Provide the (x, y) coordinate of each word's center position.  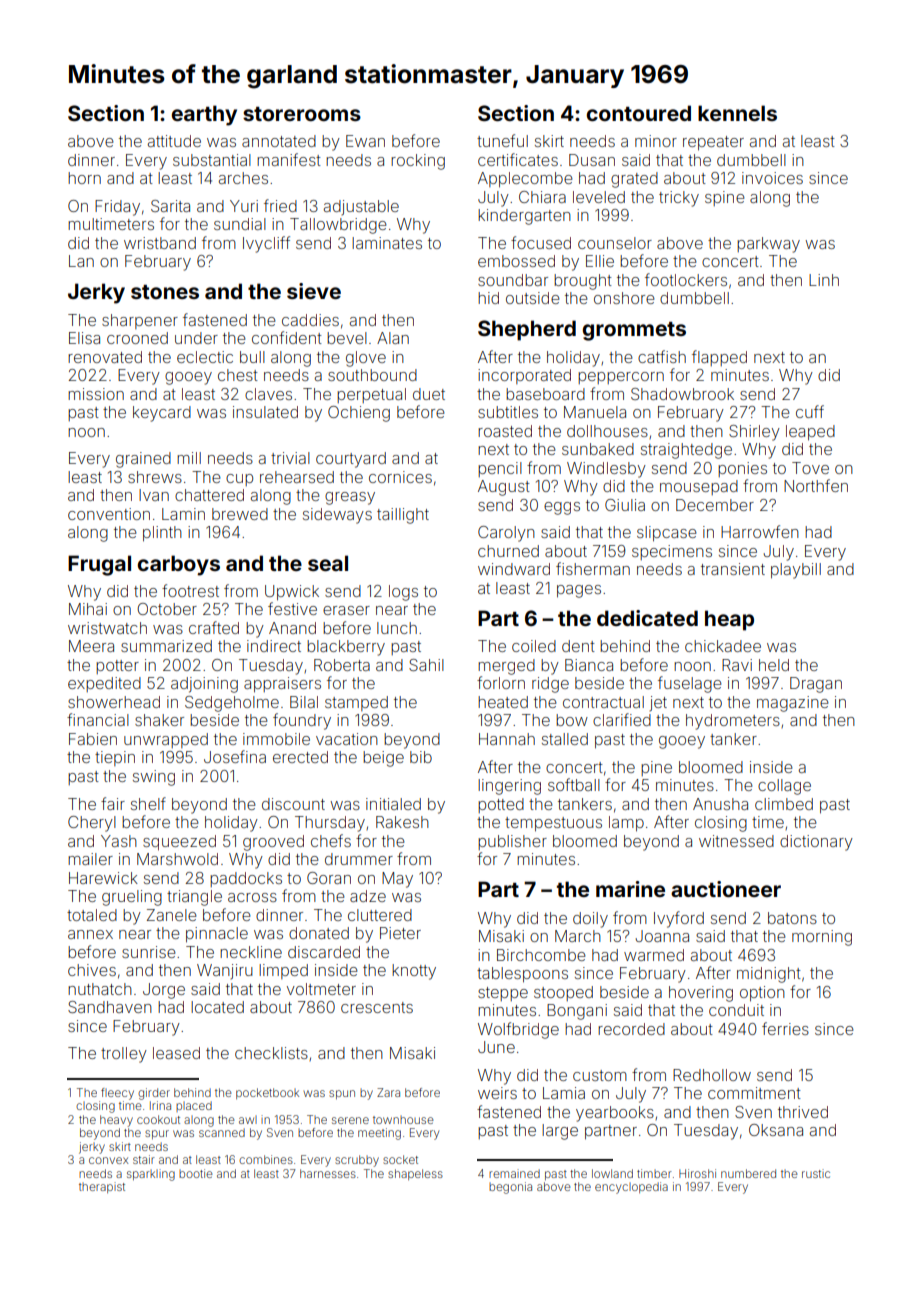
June (496, 1047)
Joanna (662, 936)
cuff (810, 411)
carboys (179, 565)
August (504, 488)
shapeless (415, 1174)
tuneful (502, 140)
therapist (102, 1187)
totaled (92, 915)
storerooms (302, 114)
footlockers (686, 279)
